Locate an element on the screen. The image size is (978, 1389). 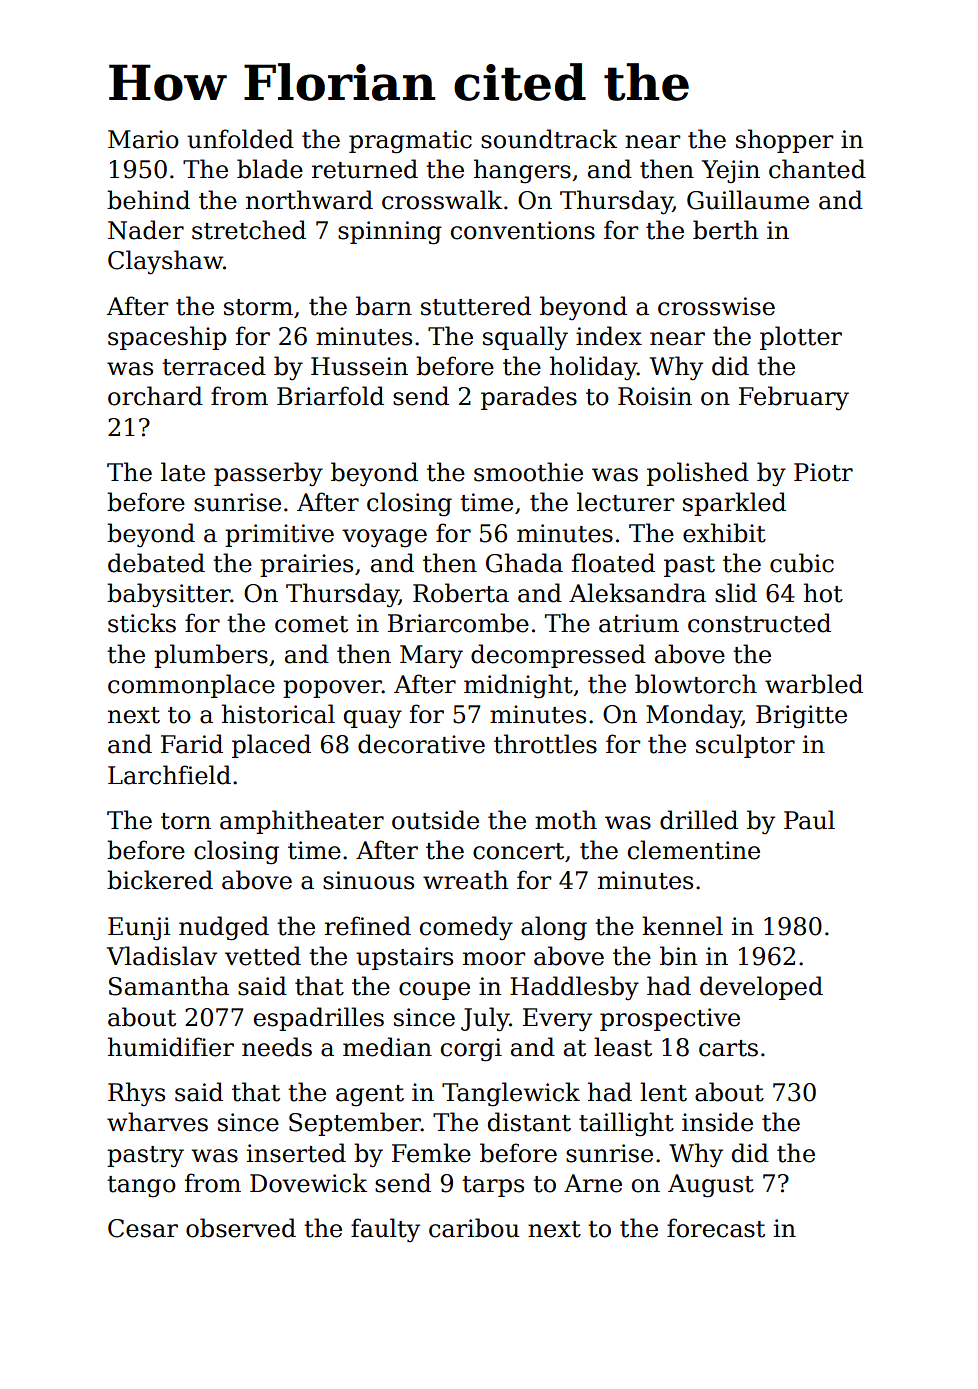
stretched is located at coordinates (249, 230).
